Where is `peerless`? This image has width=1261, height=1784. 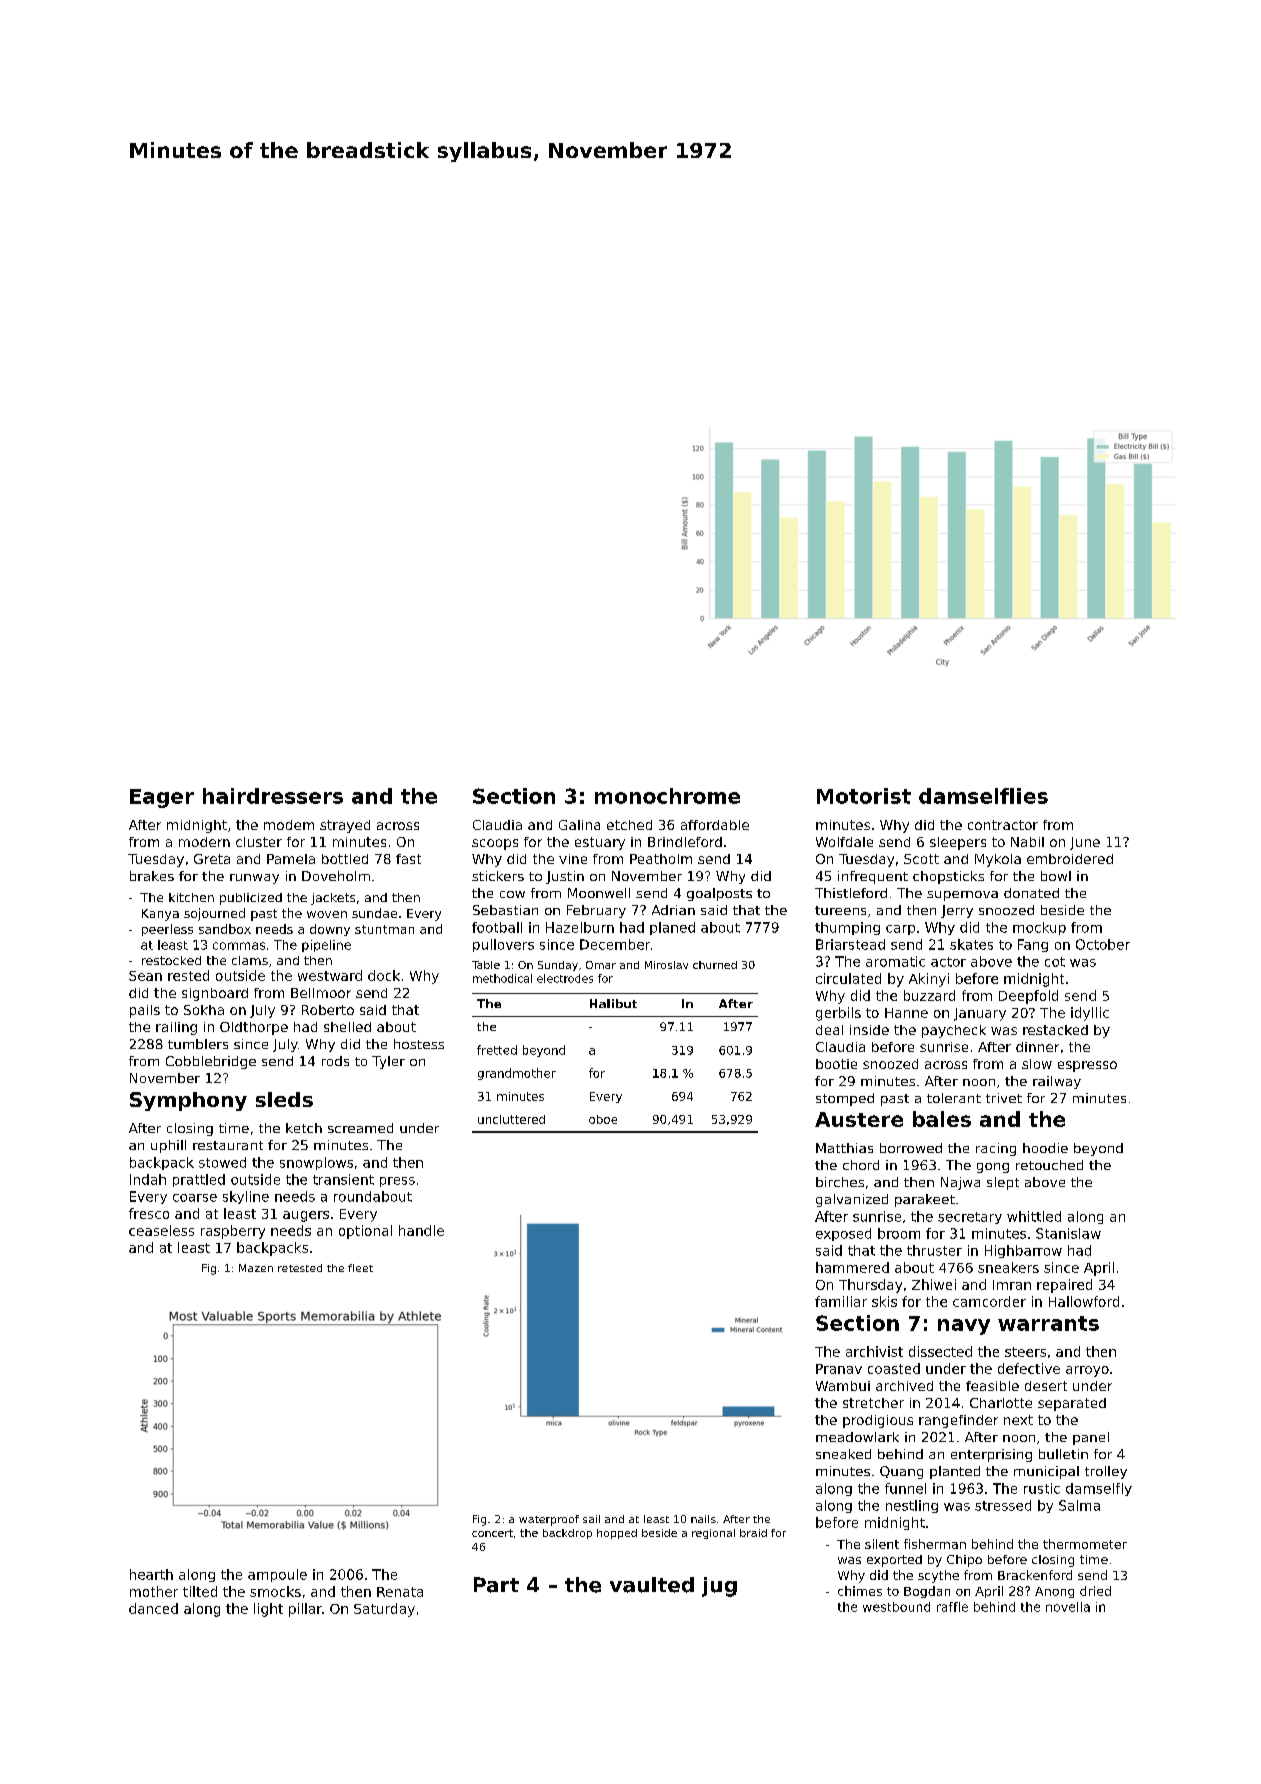
peerless is located at coordinates (167, 930).
